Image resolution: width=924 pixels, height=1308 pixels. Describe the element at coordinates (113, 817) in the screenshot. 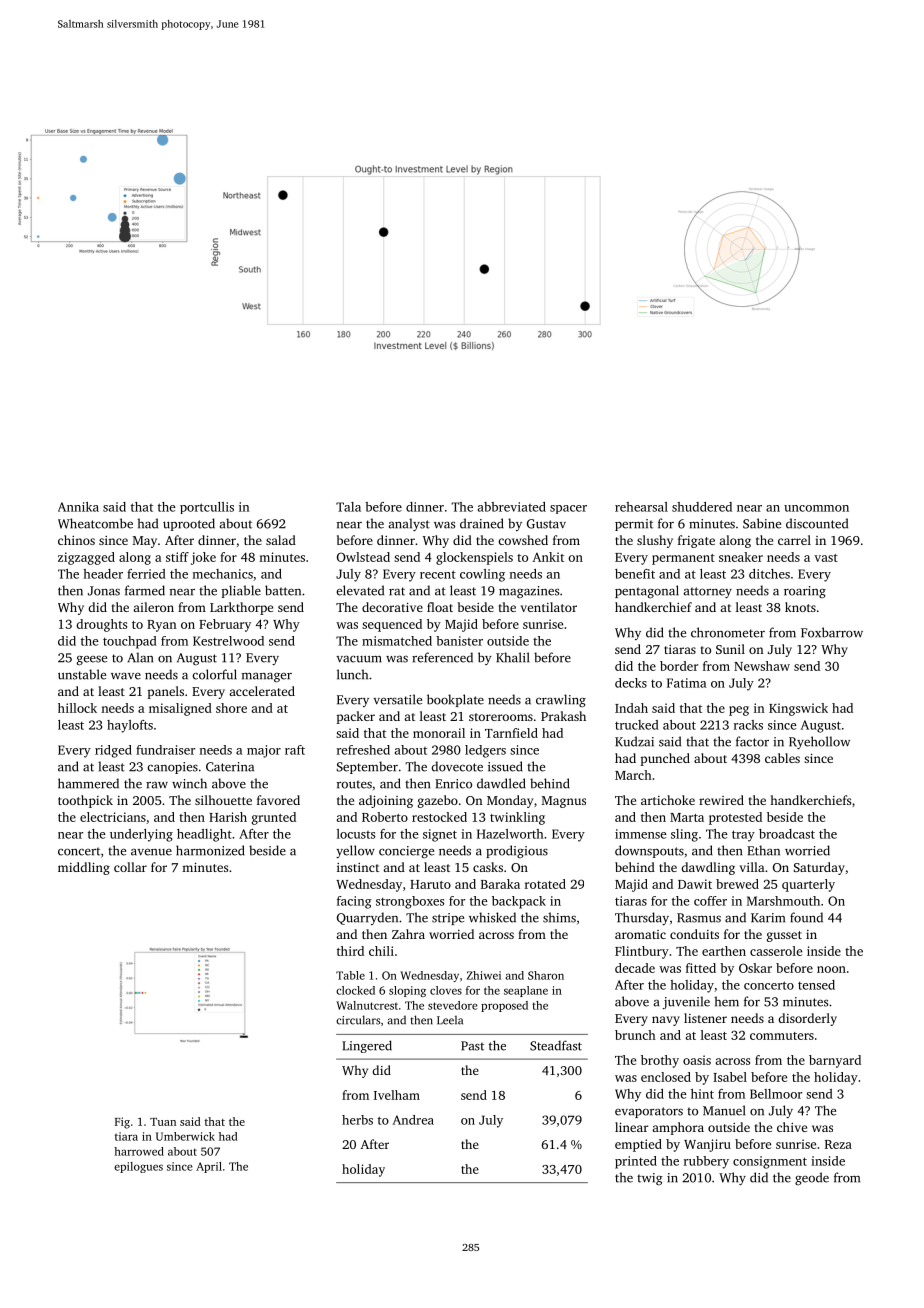

I see `electricians` at that location.
